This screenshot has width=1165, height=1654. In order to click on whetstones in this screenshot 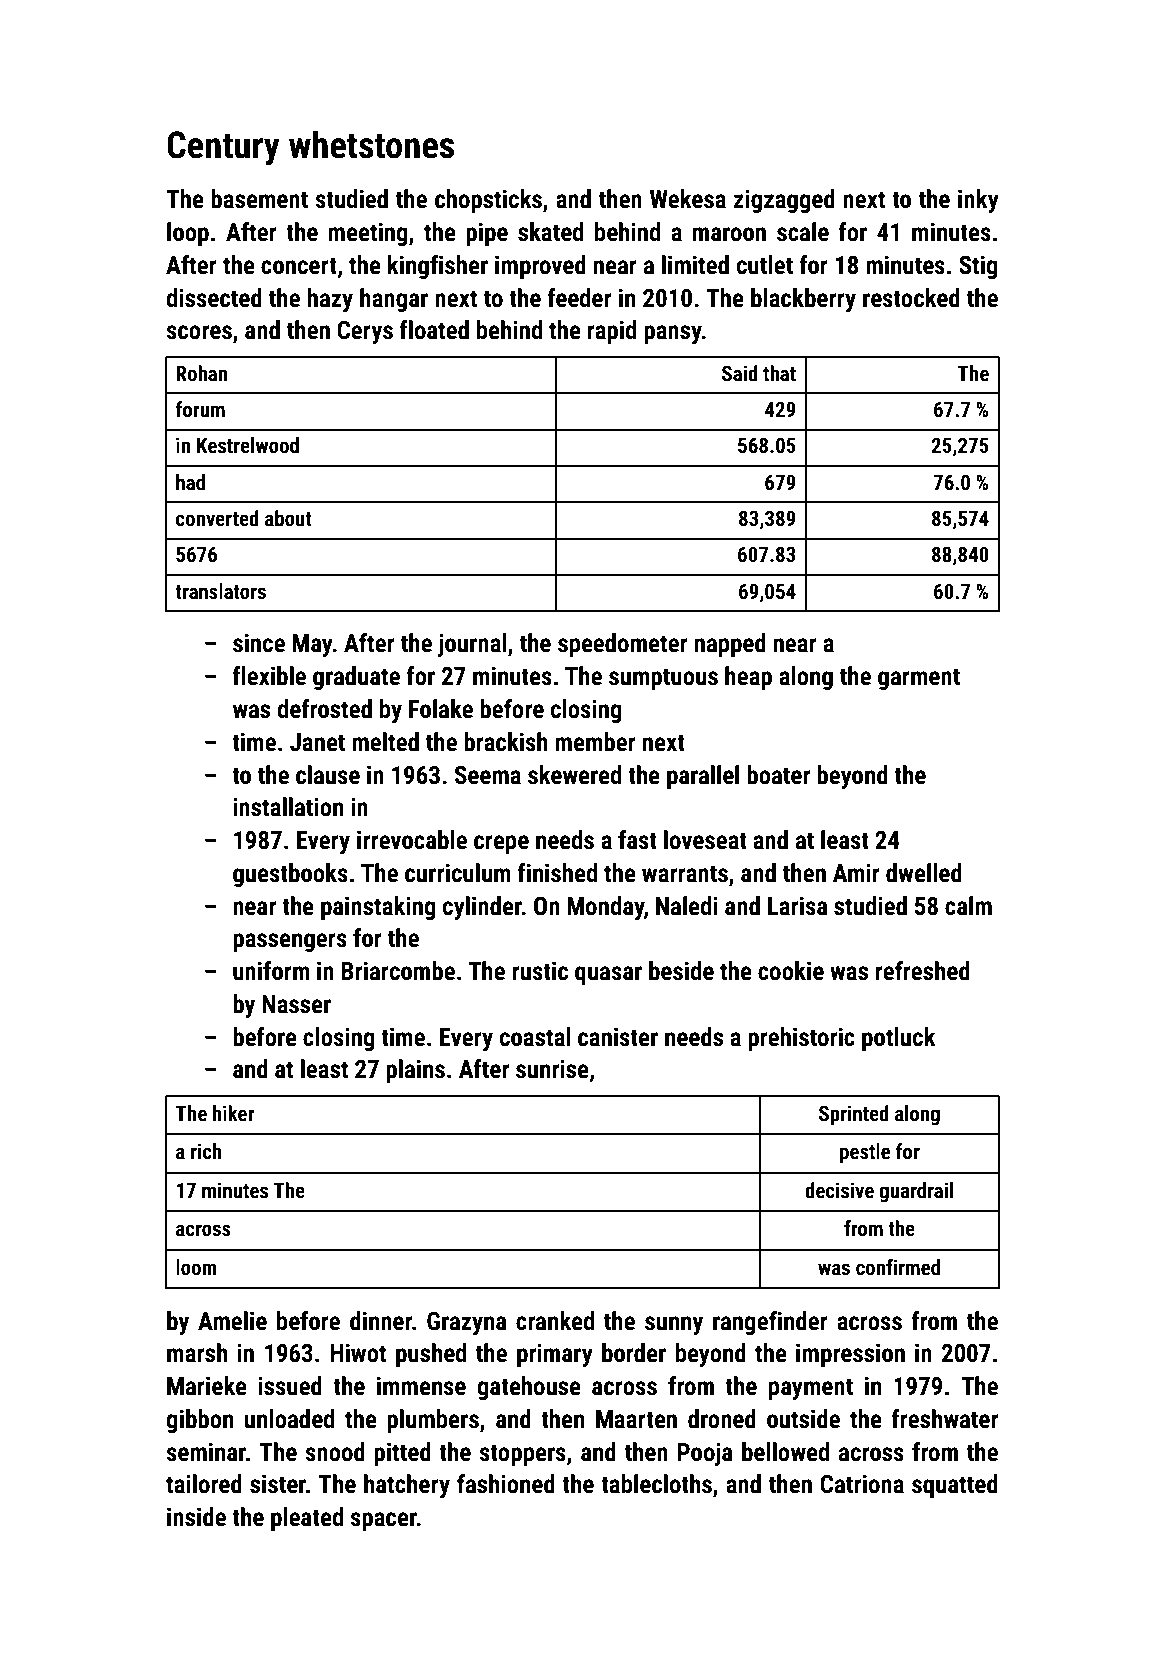, I will do `click(371, 144)`.
